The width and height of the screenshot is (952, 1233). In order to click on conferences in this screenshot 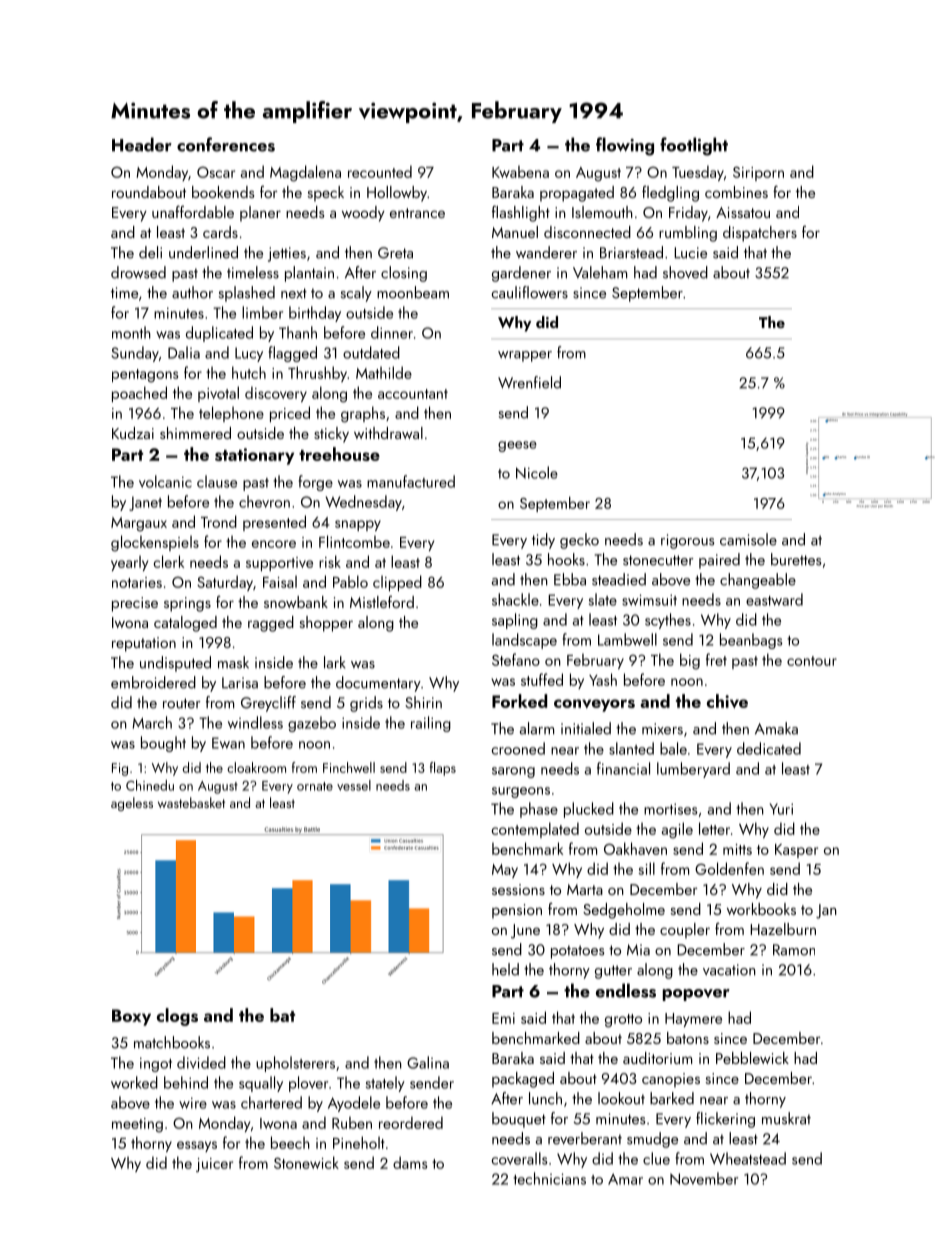, I will do `click(226, 144)`.
